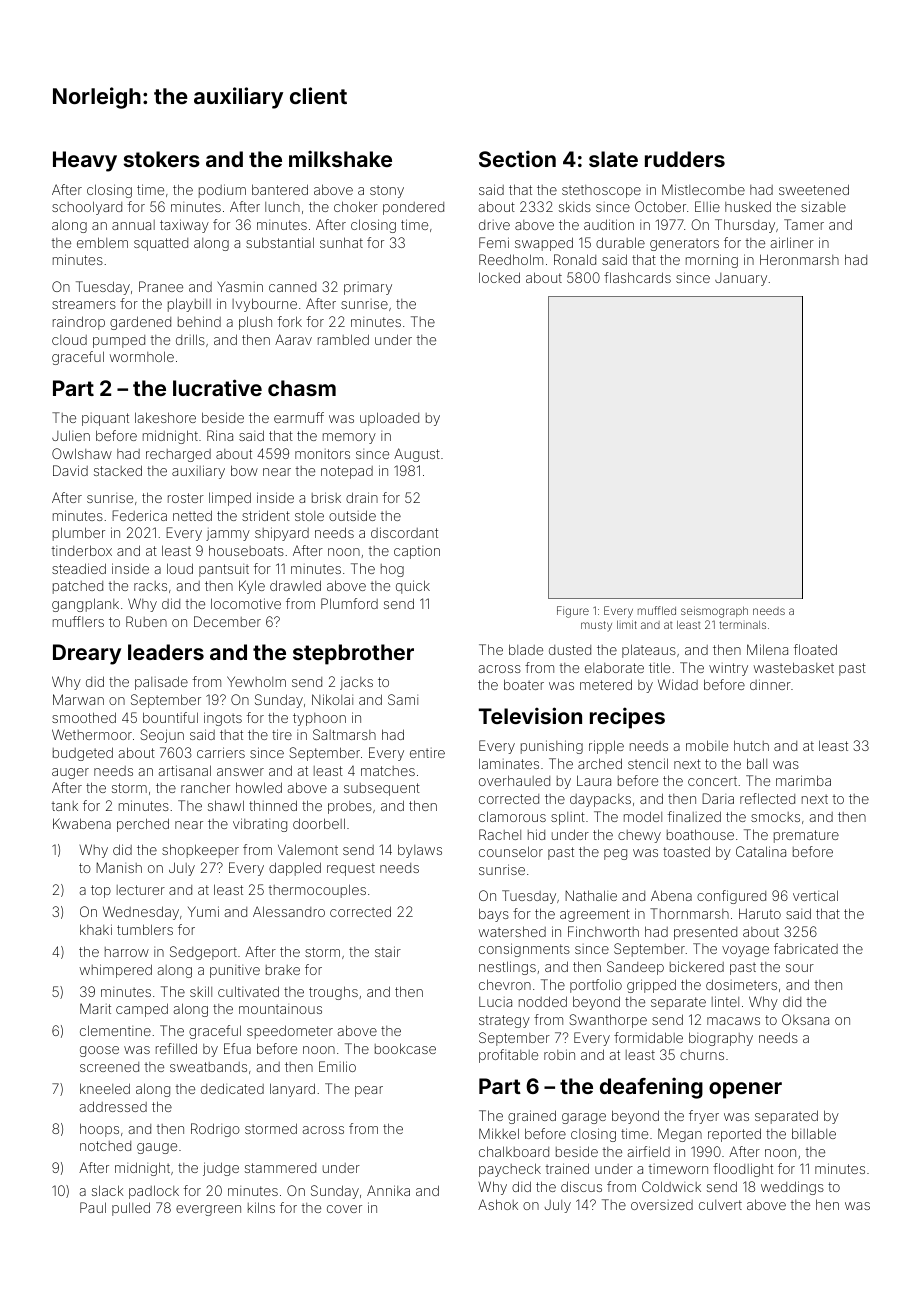 This image has height=1308, width=924. I want to click on muffled, so click(657, 610).
